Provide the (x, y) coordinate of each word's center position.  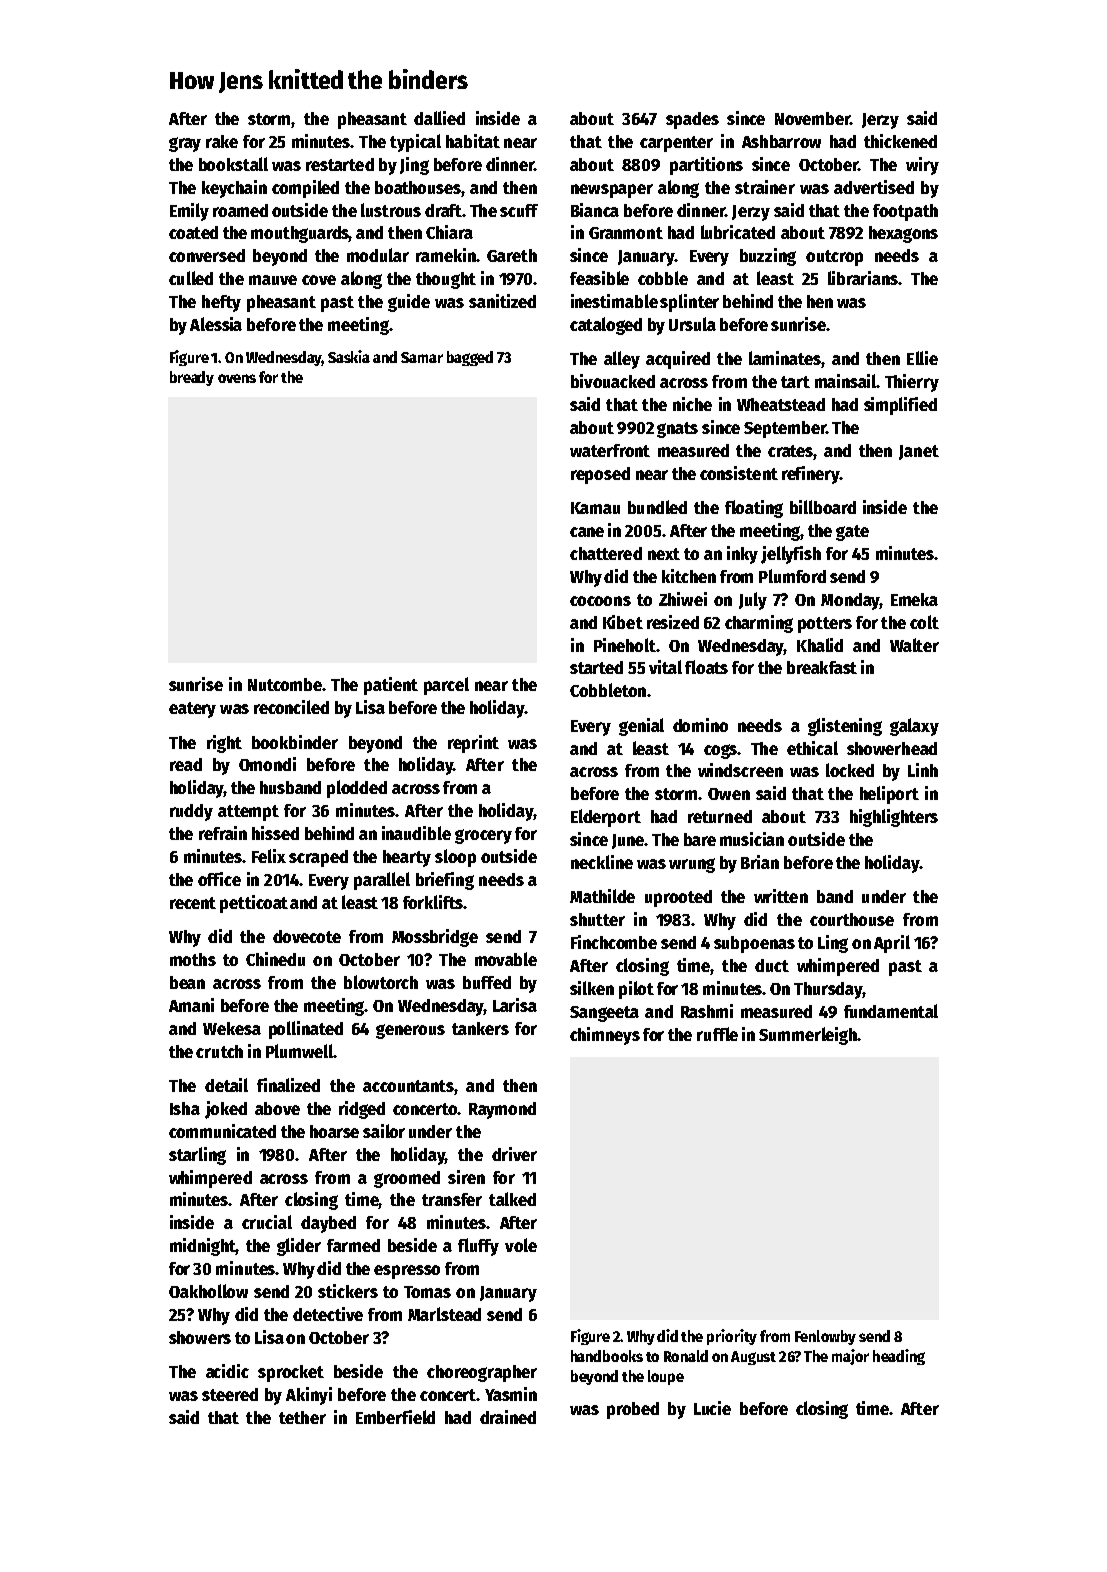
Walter (914, 645)
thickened (900, 141)
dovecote (307, 936)
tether (302, 1417)
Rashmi (707, 1011)
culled (191, 278)
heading (899, 1357)
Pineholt (625, 645)
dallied (439, 118)
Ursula (692, 324)
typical (415, 143)
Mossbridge (435, 938)
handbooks (607, 1356)
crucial (267, 1222)
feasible (599, 278)
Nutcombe (285, 684)
